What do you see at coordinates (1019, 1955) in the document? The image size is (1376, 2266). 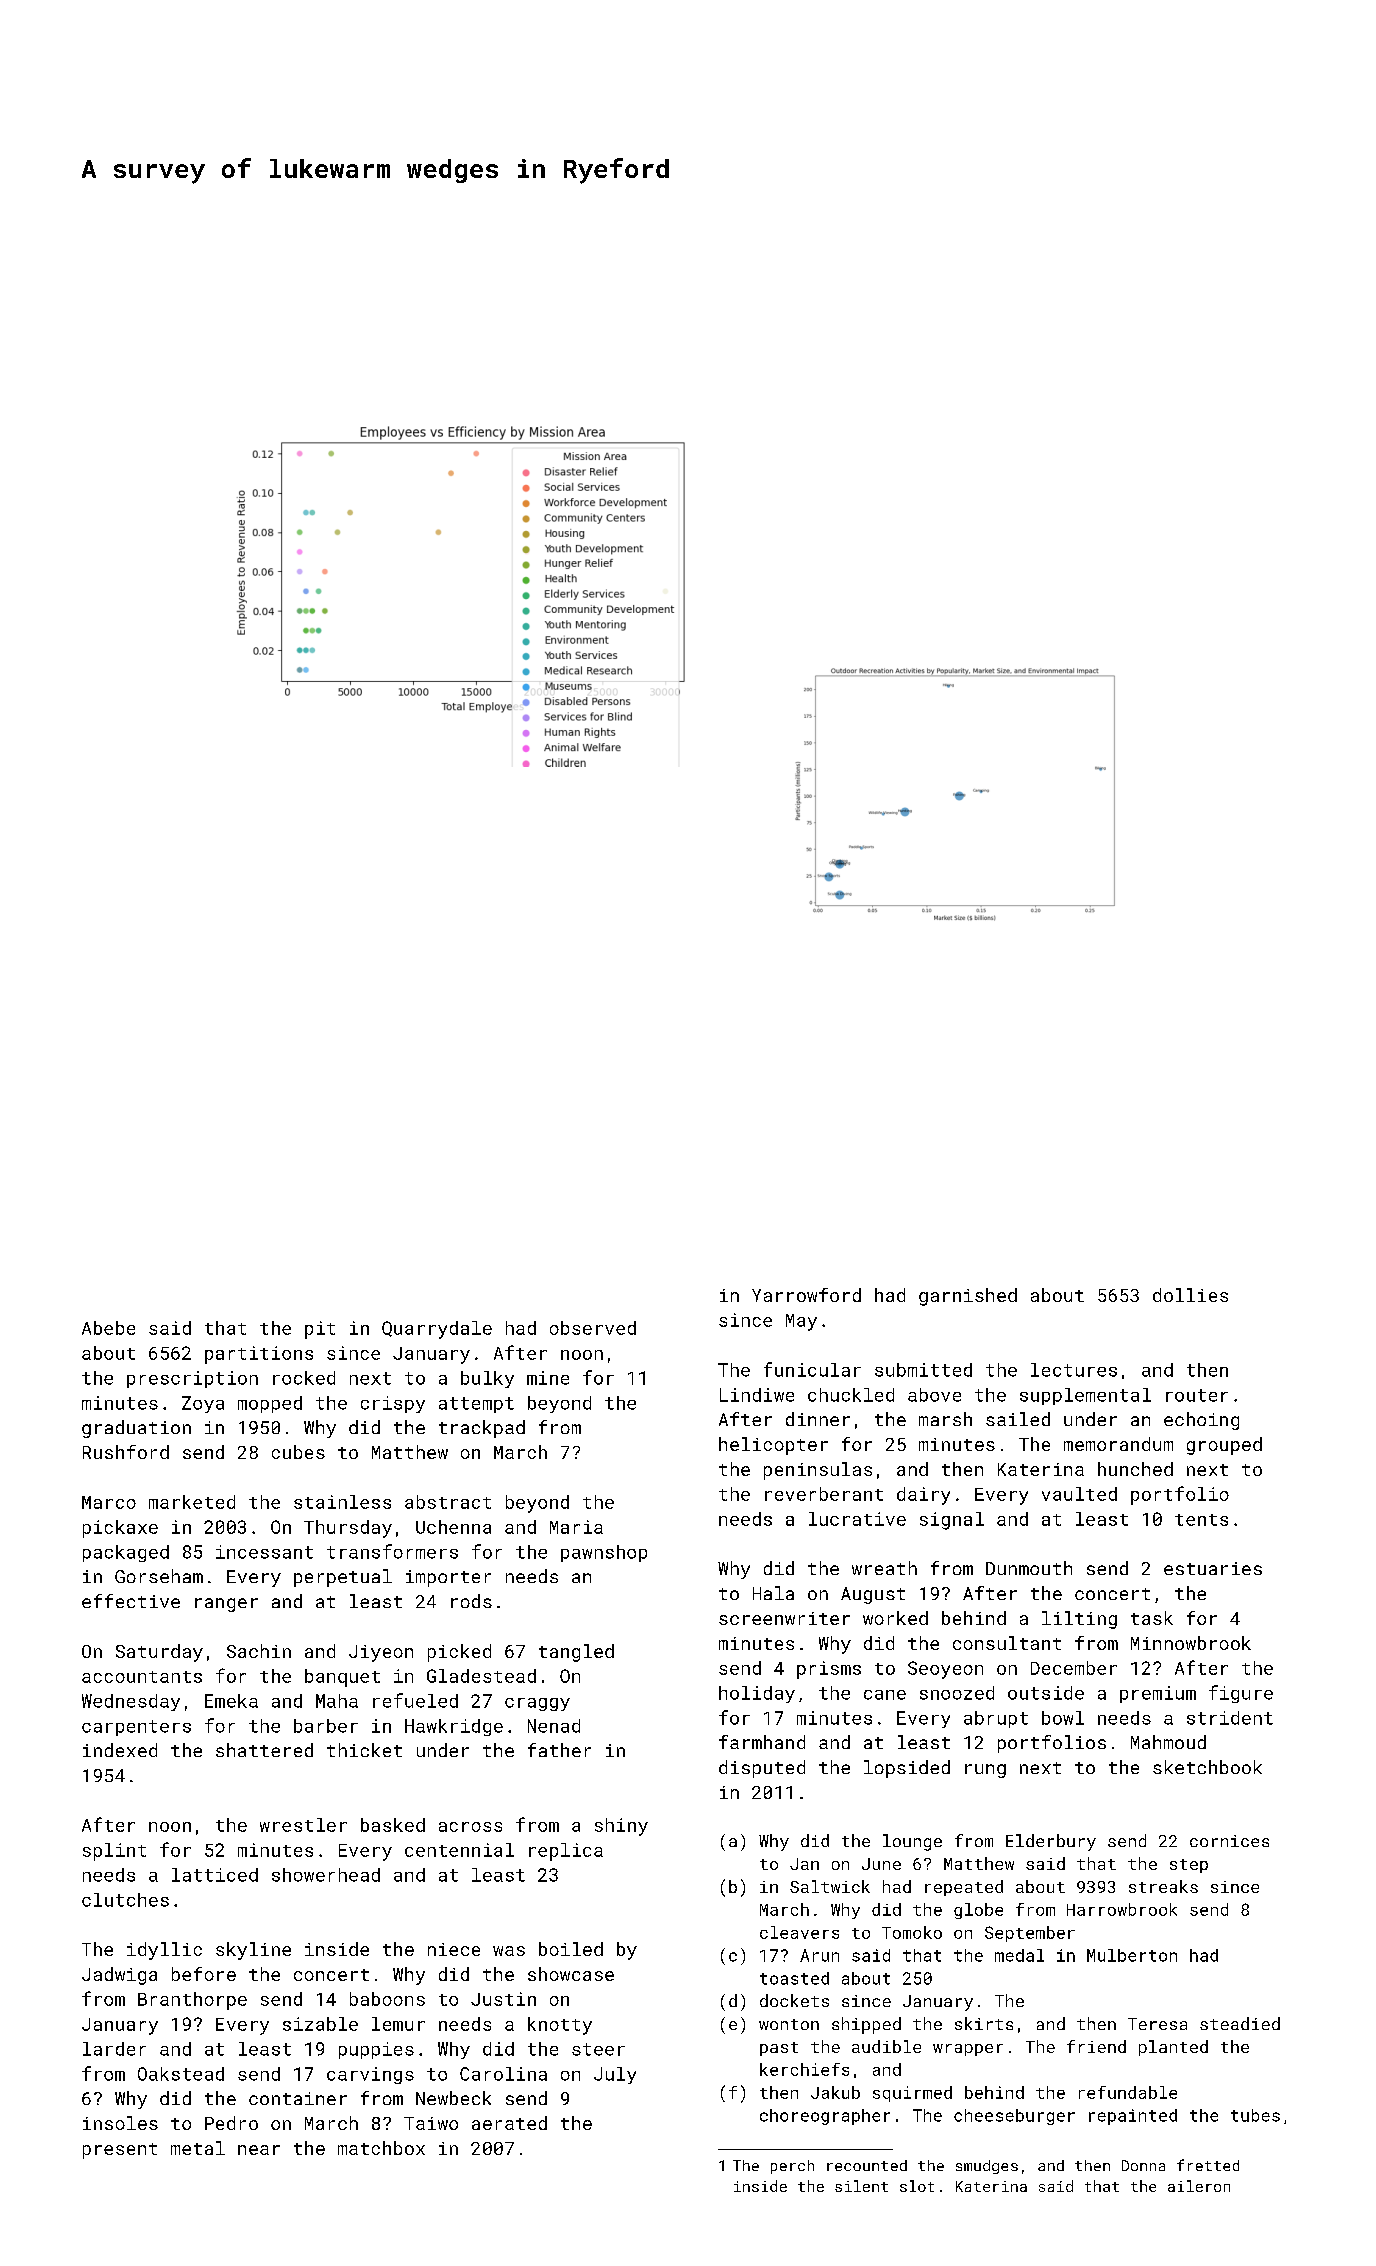 I see `medal` at bounding box center [1019, 1955].
